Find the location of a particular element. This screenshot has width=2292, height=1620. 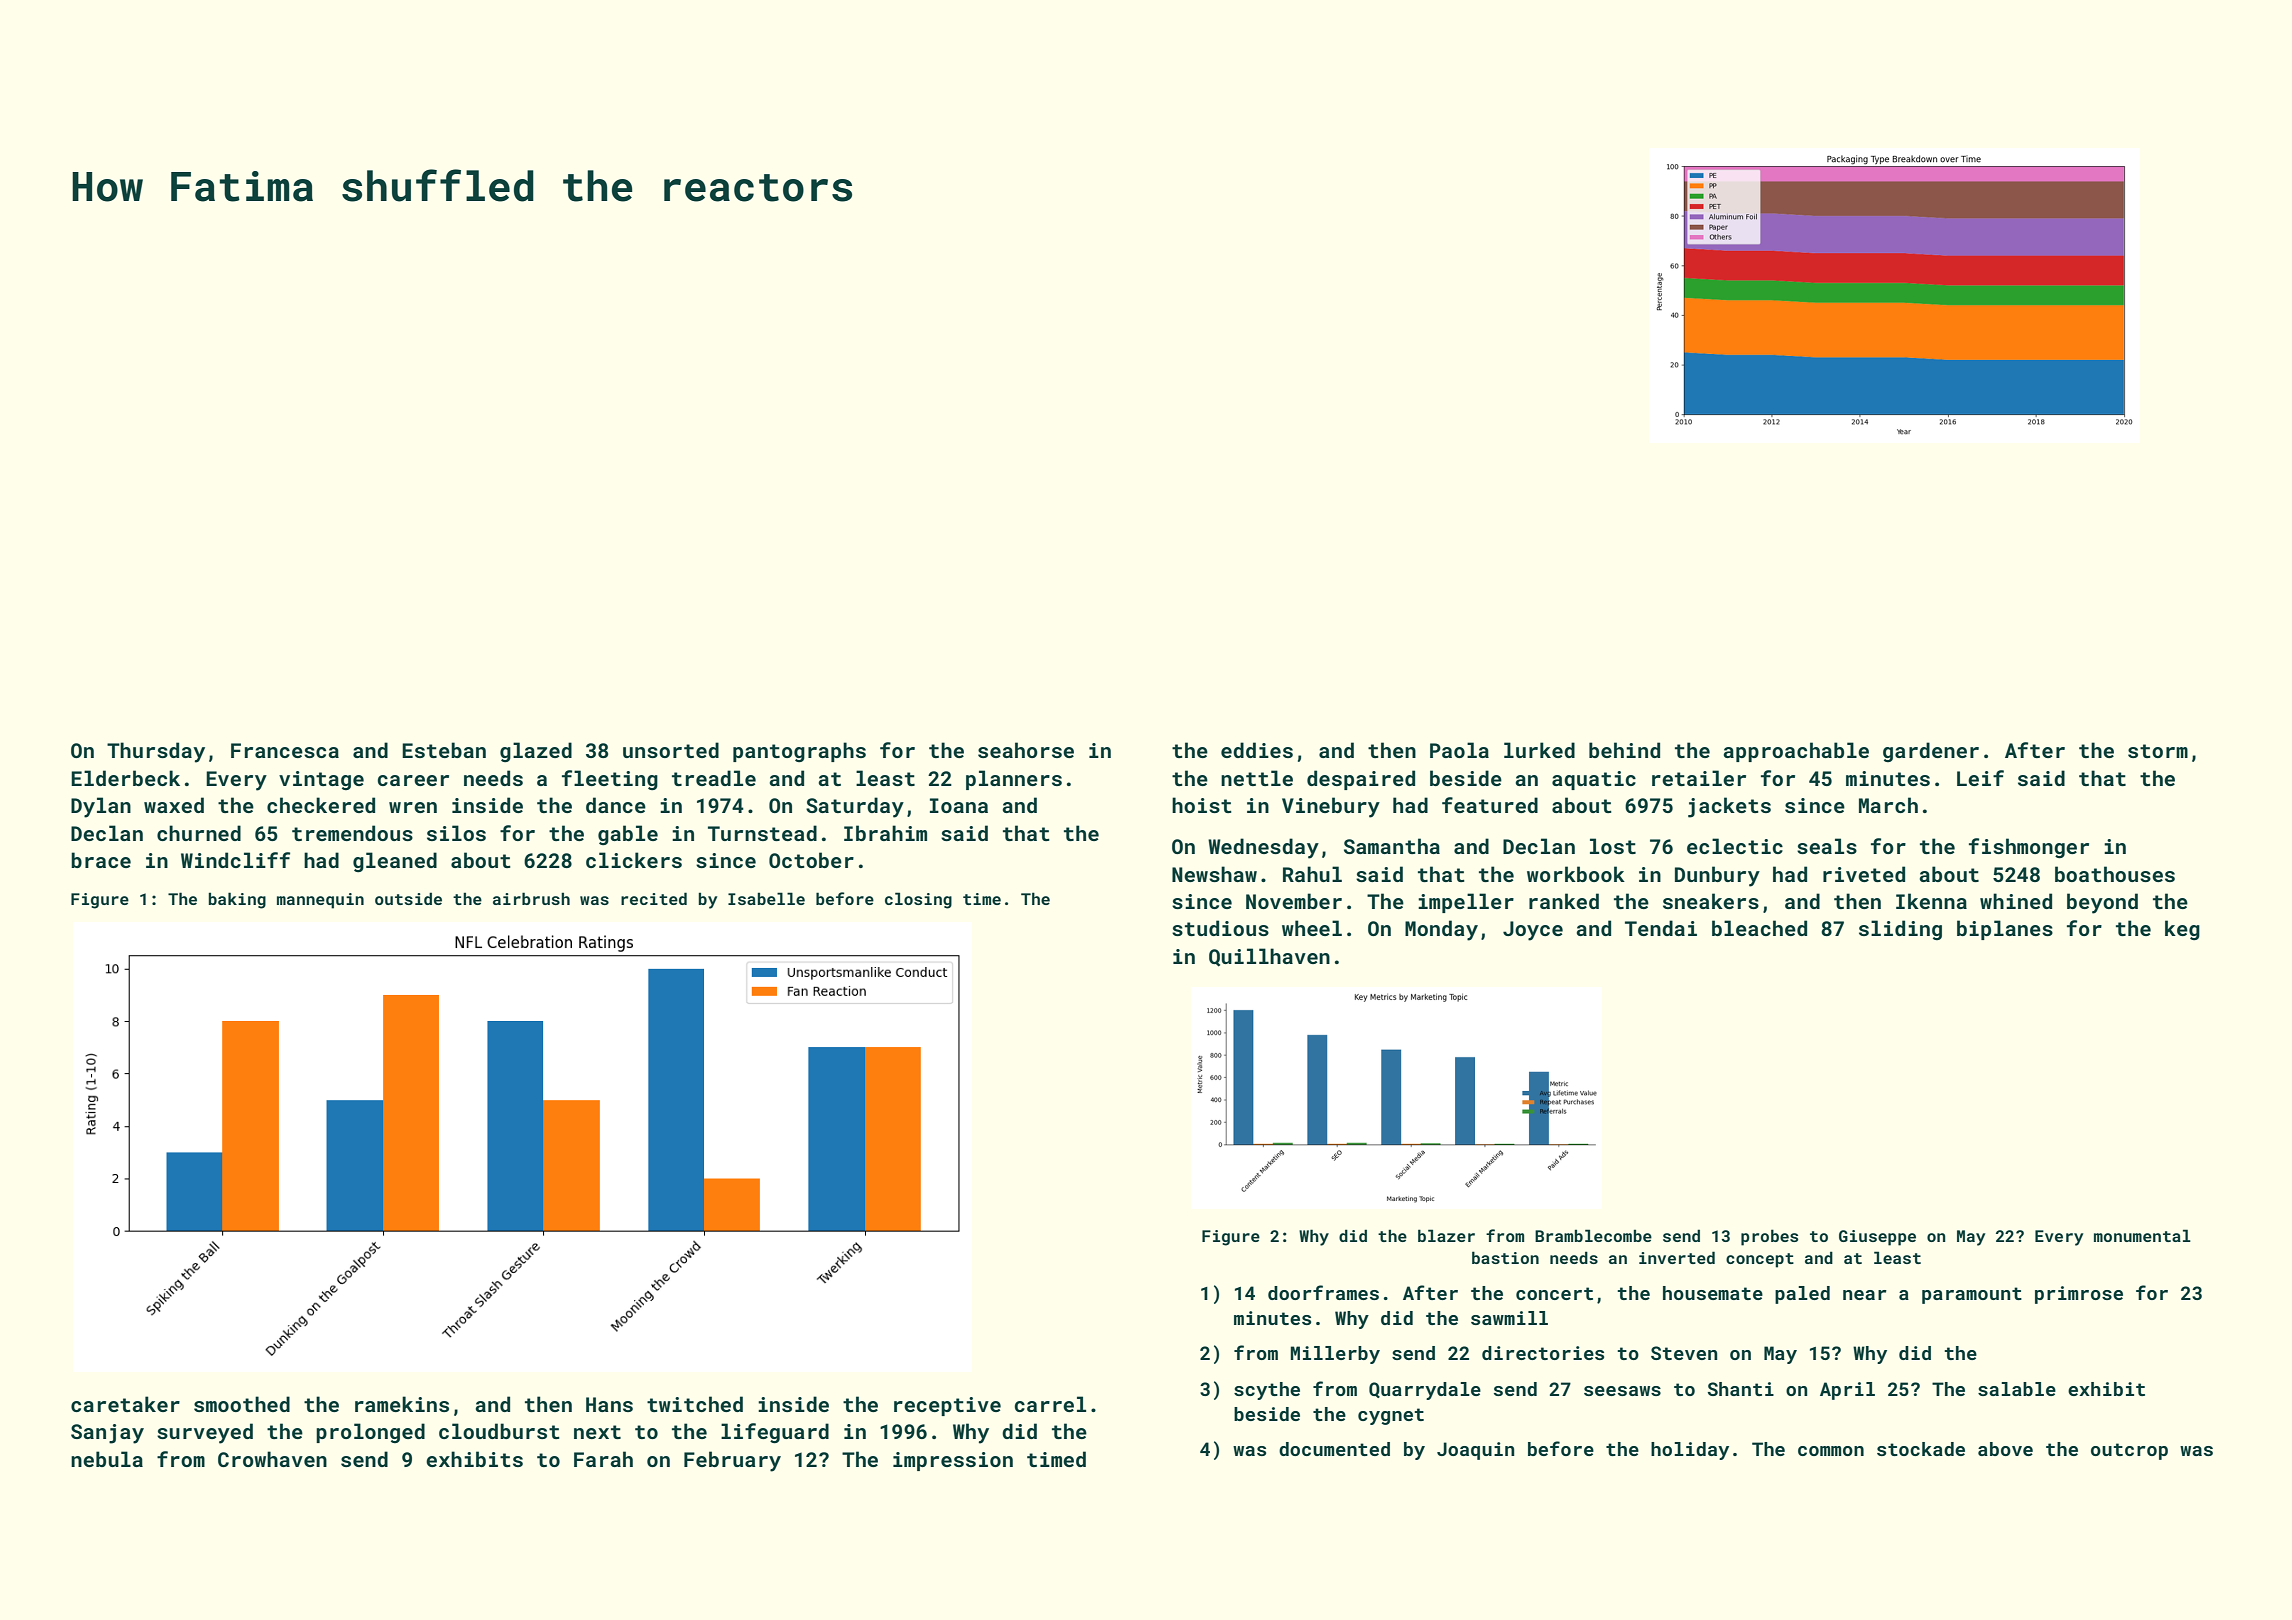

Paola is located at coordinates (1459, 750).
